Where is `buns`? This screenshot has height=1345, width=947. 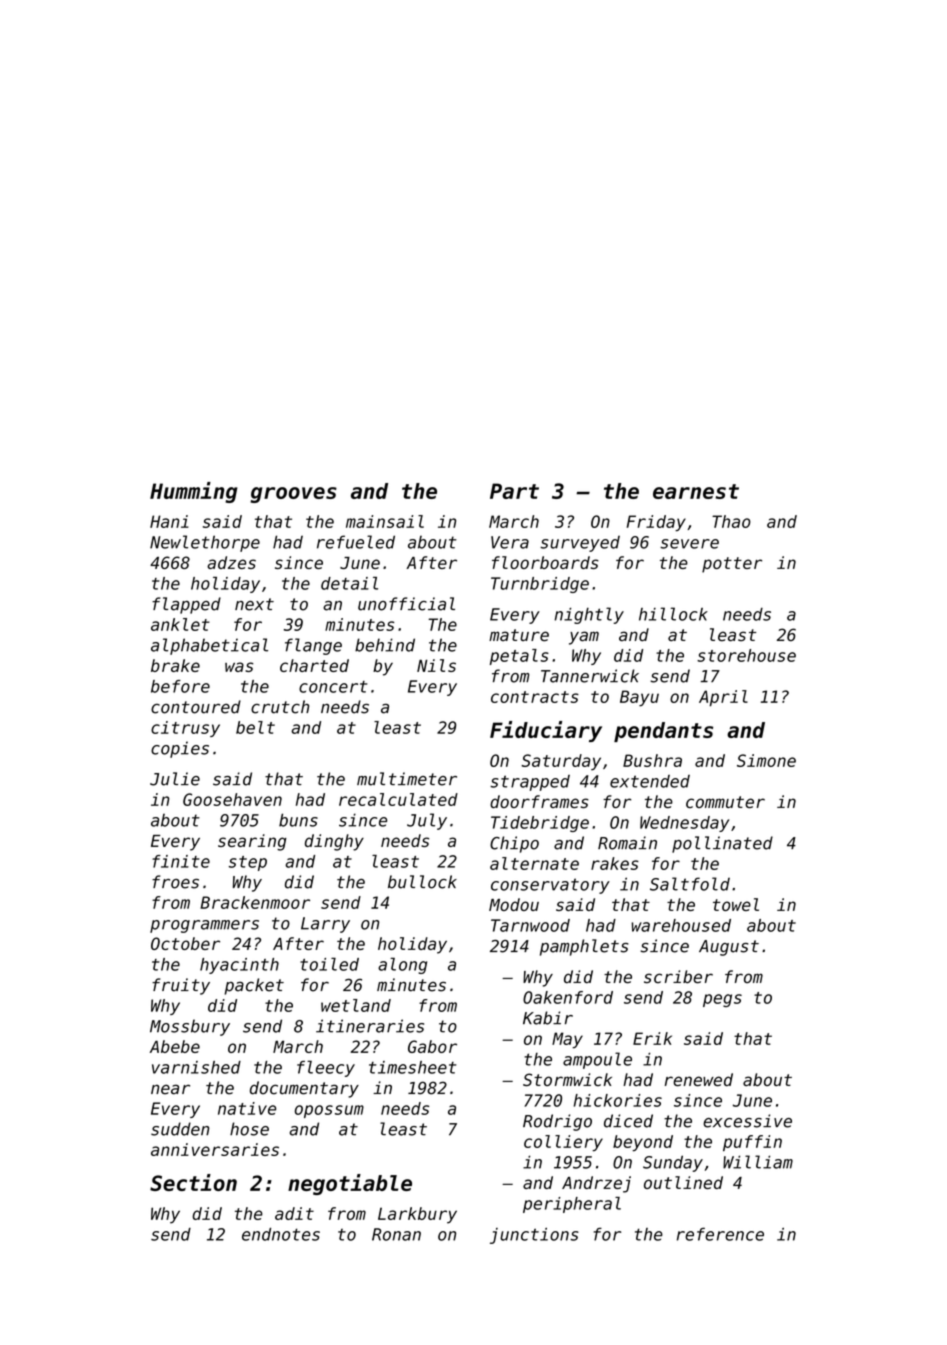
buns is located at coordinates (298, 820).
